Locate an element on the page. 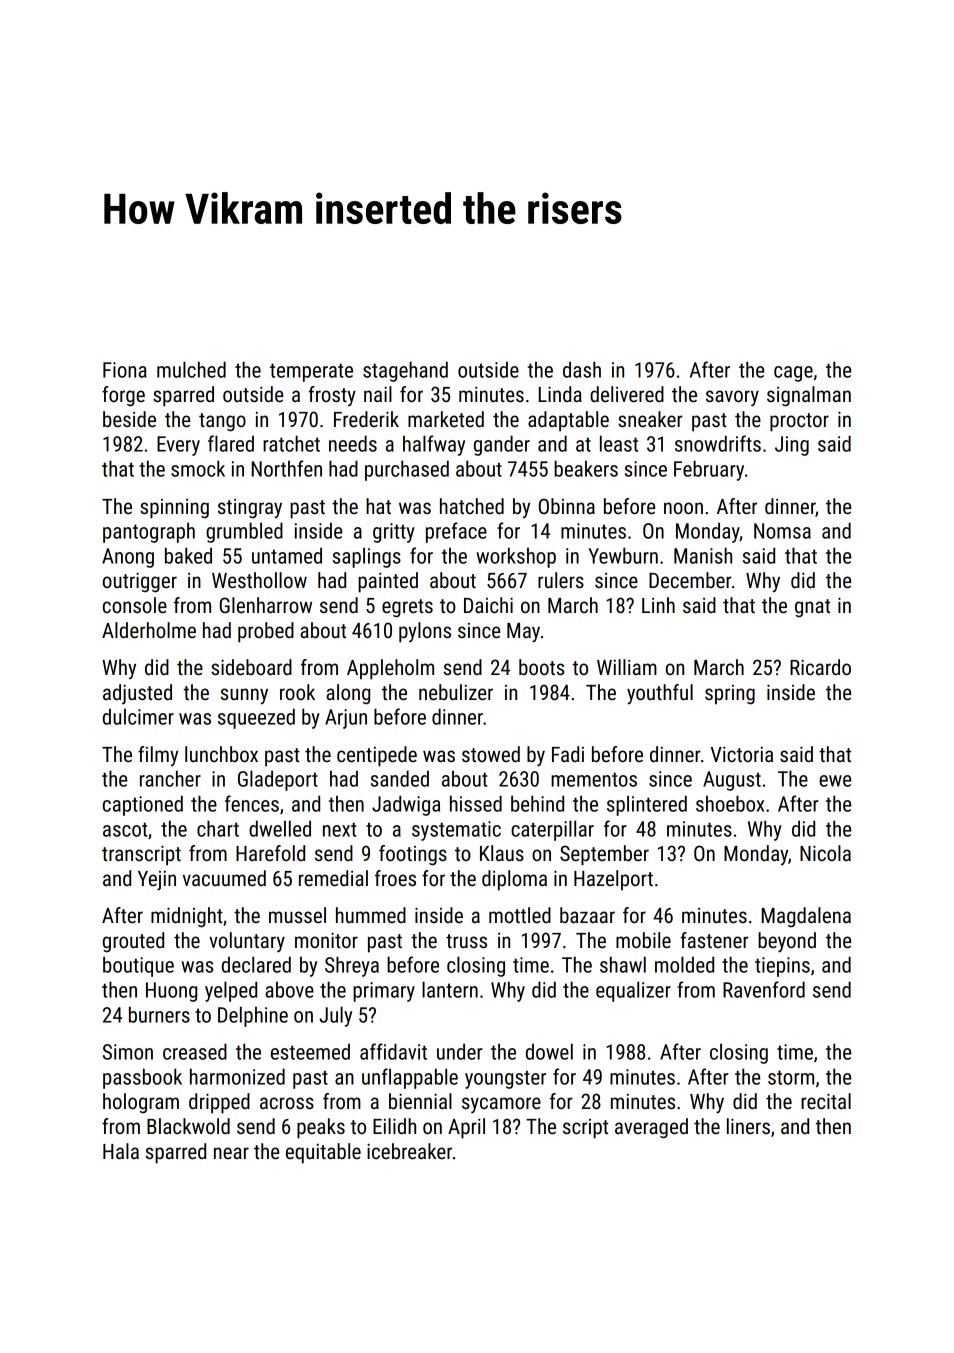 The height and width of the page is (1353, 954). Linh is located at coordinates (658, 605).
